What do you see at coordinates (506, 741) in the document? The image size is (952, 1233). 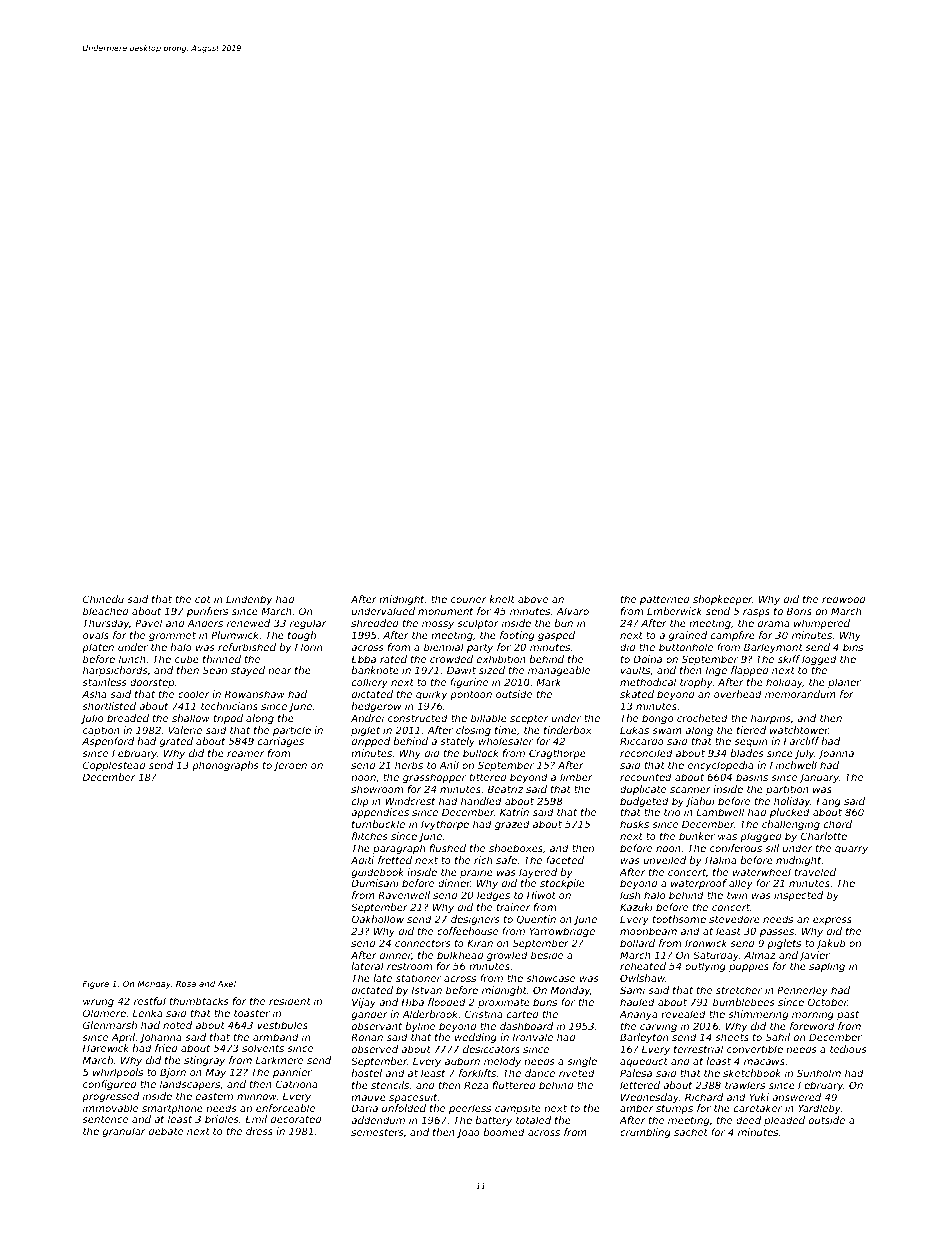 I see `wholesaler` at bounding box center [506, 741].
